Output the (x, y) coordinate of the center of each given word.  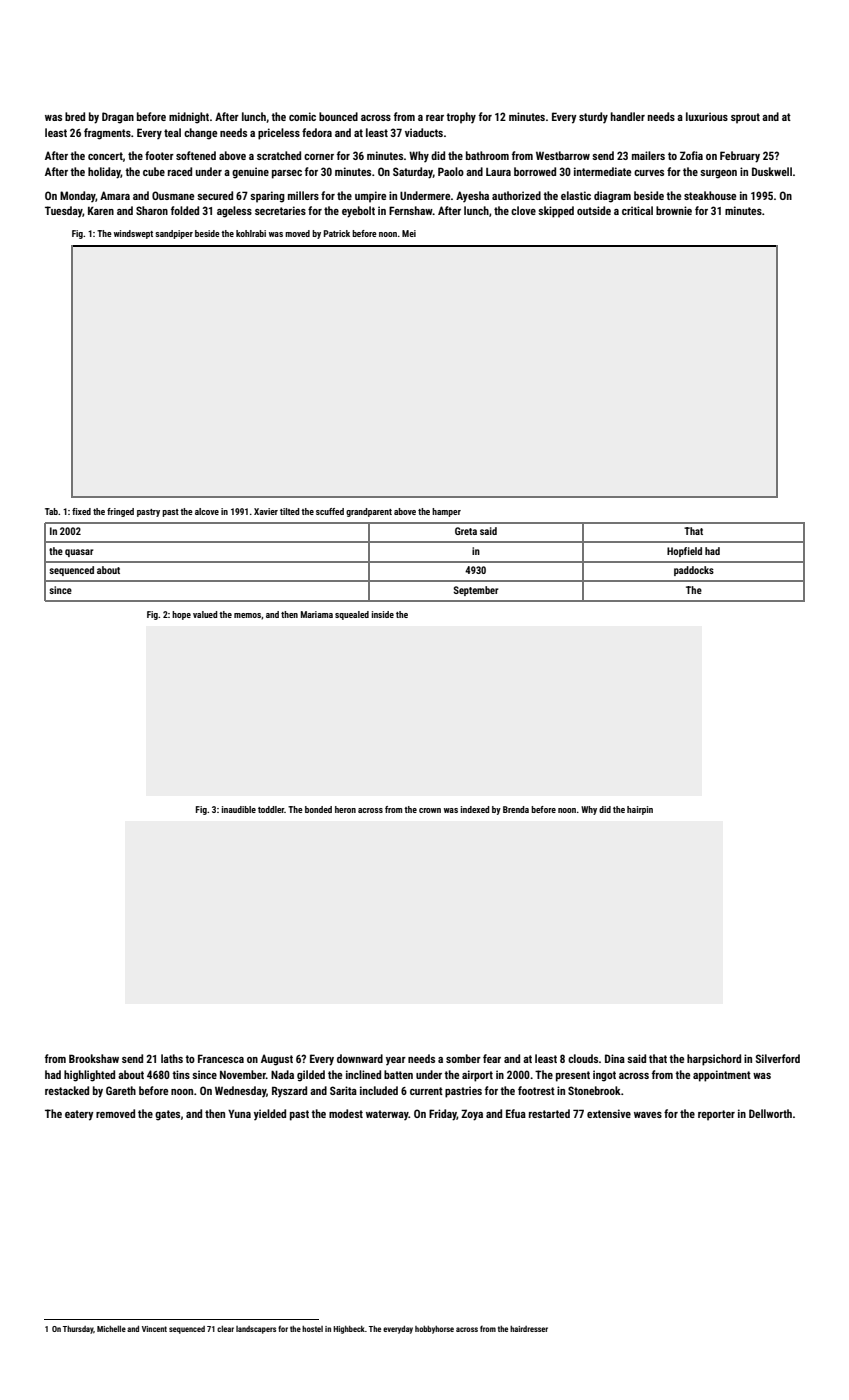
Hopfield (684, 552)
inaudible (239, 809)
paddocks (694, 571)
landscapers (256, 1330)
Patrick (337, 233)
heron (345, 809)
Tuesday (64, 211)
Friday (443, 1115)
